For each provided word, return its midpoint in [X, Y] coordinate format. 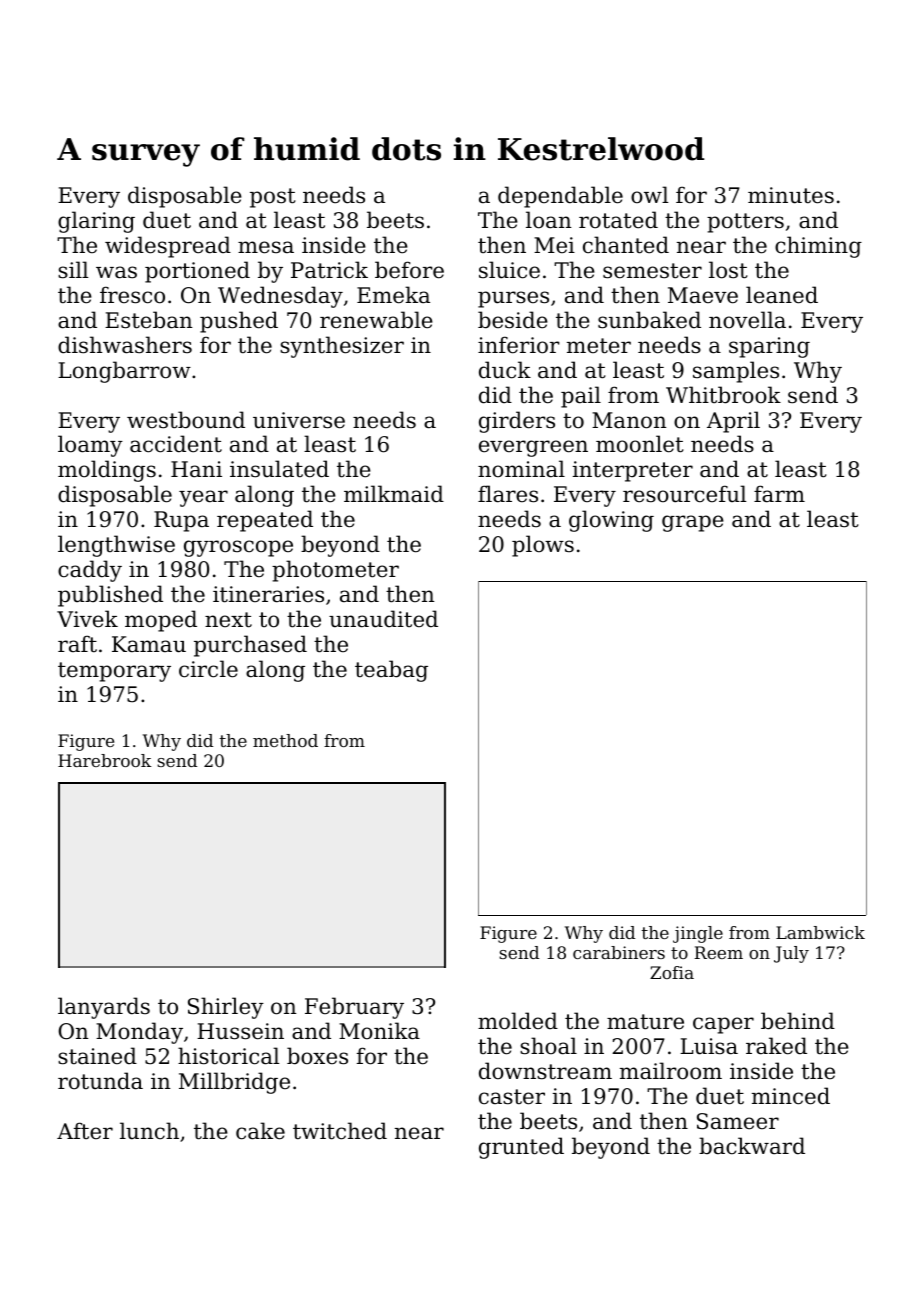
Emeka [393, 295]
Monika [379, 1031]
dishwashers [125, 345]
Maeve [703, 295]
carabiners [619, 952]
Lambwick [820, 932]
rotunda [100, 1081]
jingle [698, 934]
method [285, 740]
